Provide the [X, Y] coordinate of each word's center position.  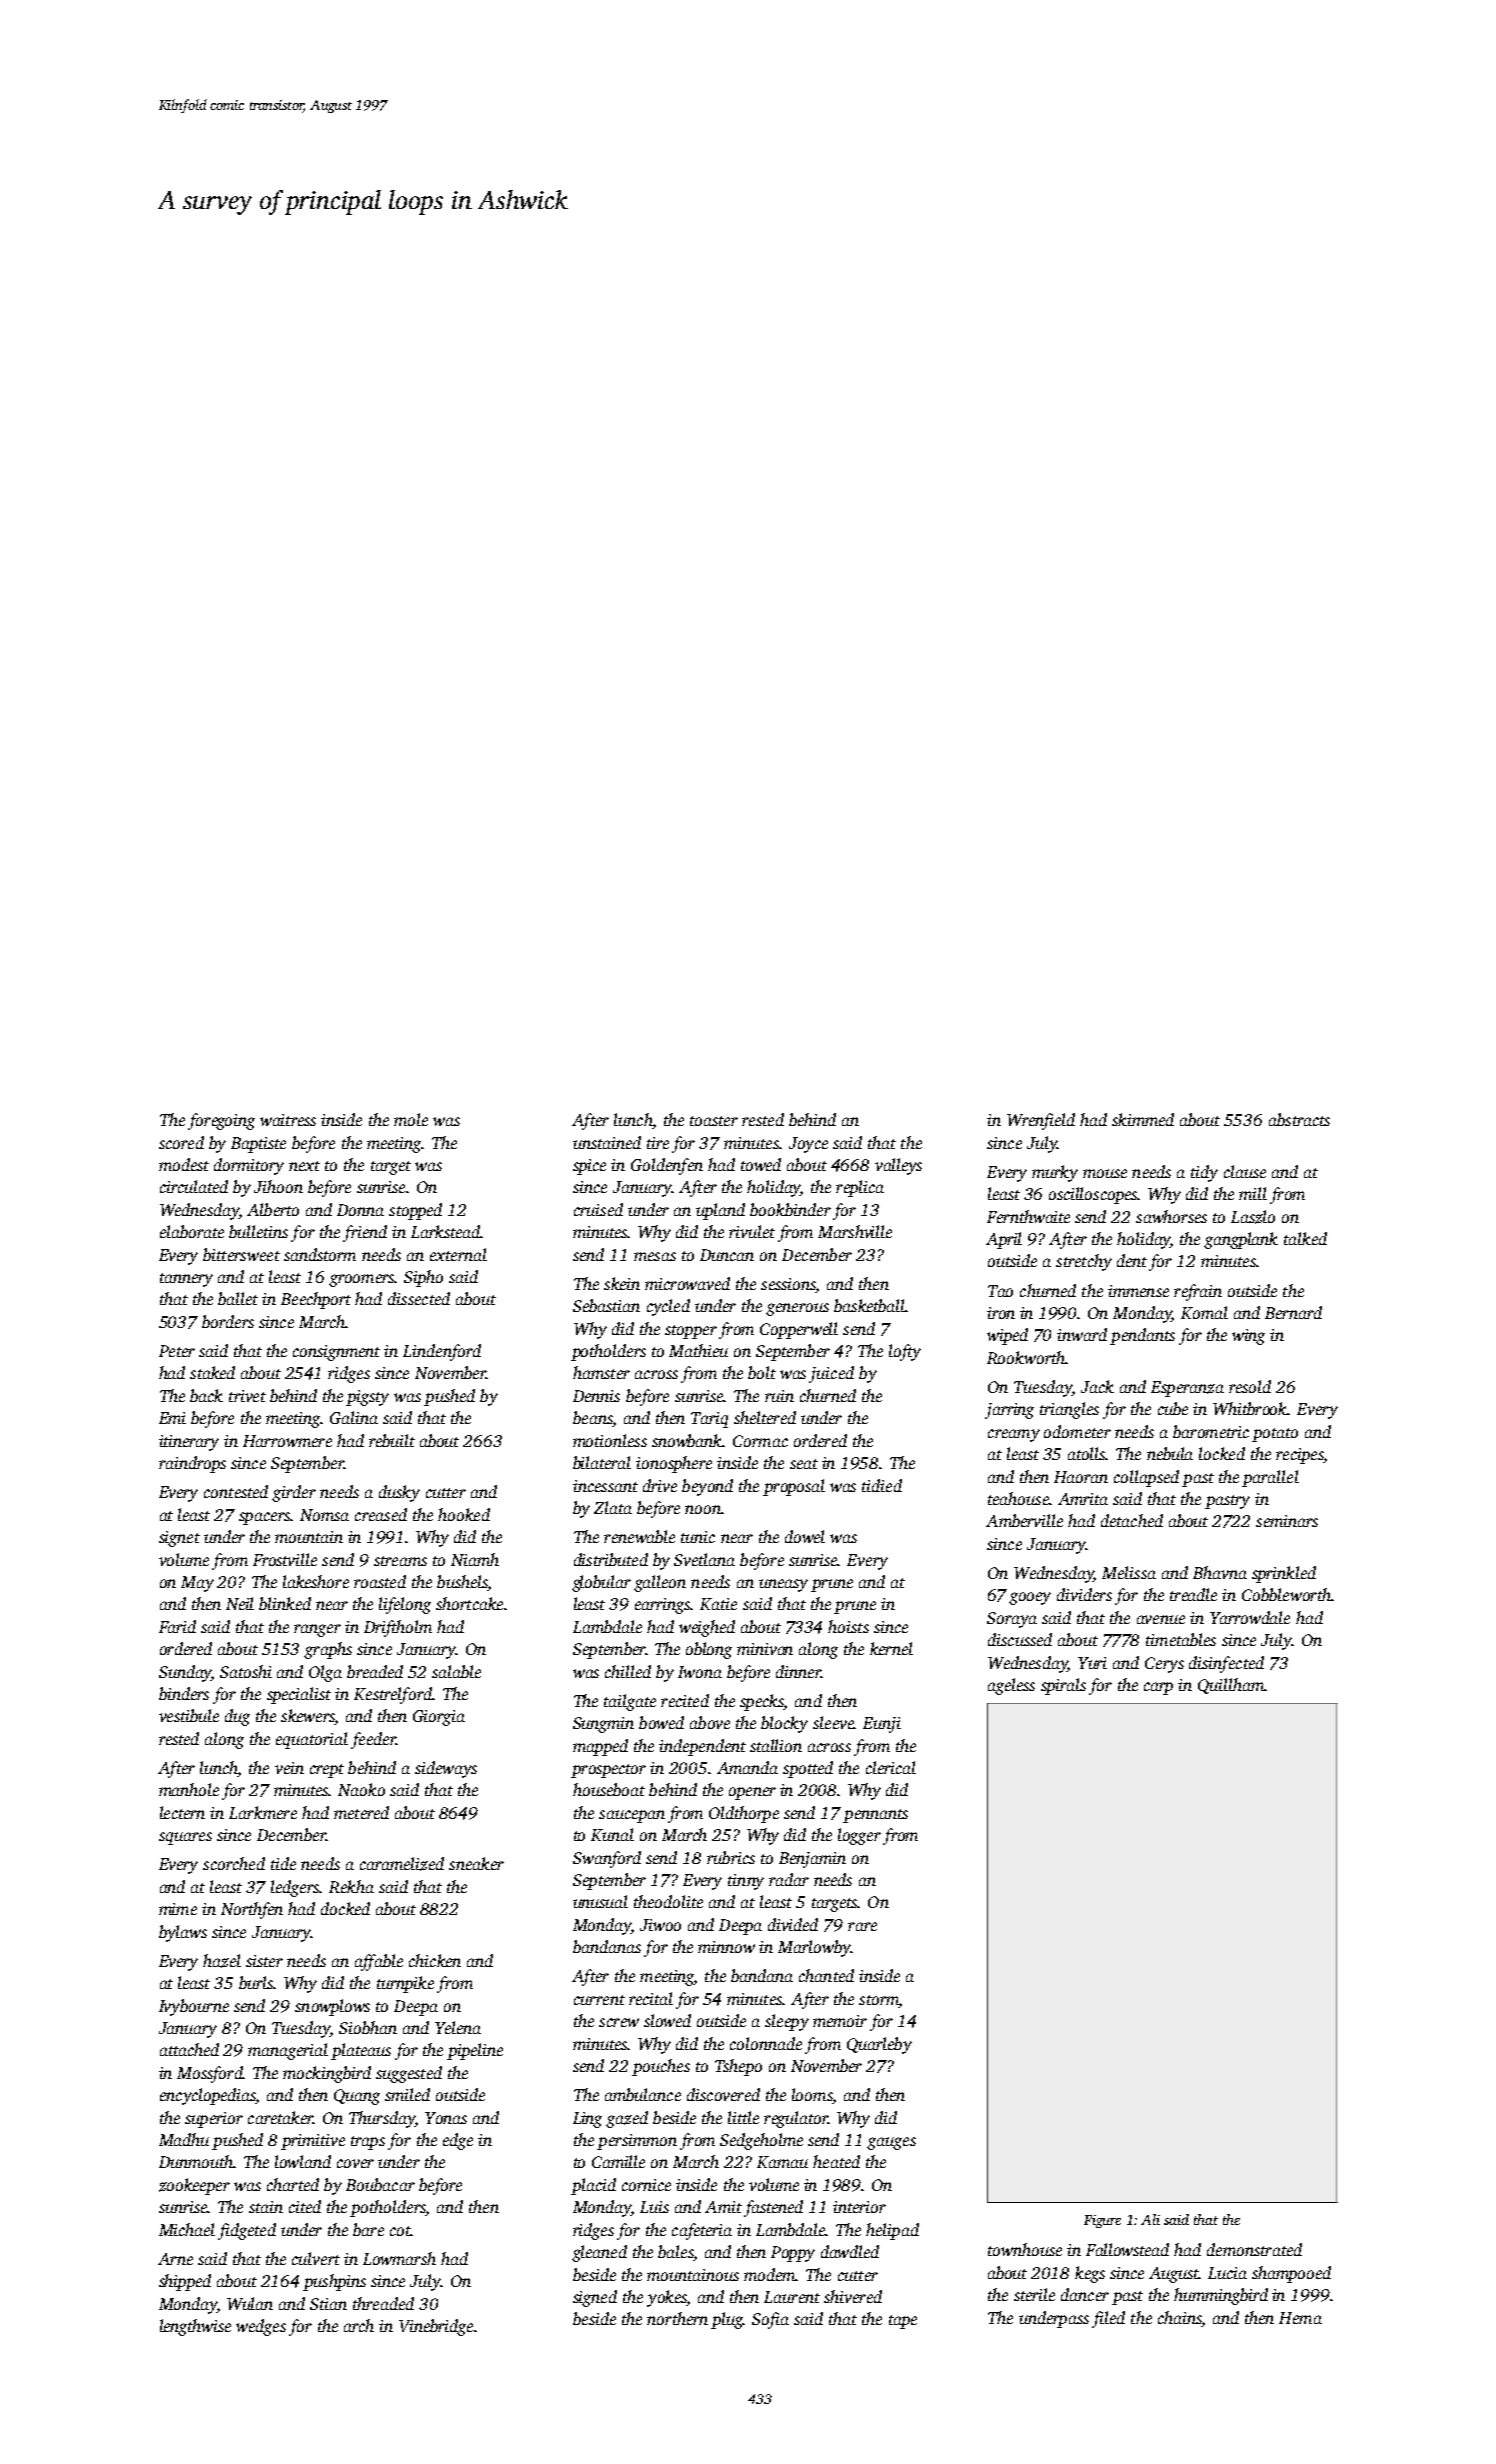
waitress [288, 1120]
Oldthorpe [744, 1814]
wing [1248, 1337]
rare [862, 1926]
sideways [446, 1769]
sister [264, 1961]
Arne [175, 2259]
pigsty [367, 1398]
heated [836, 2161]
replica [860, 1188]
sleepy [787, 2022]
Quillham [1231, 1686]
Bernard [1293, 1312]
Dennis [596, 1396]
